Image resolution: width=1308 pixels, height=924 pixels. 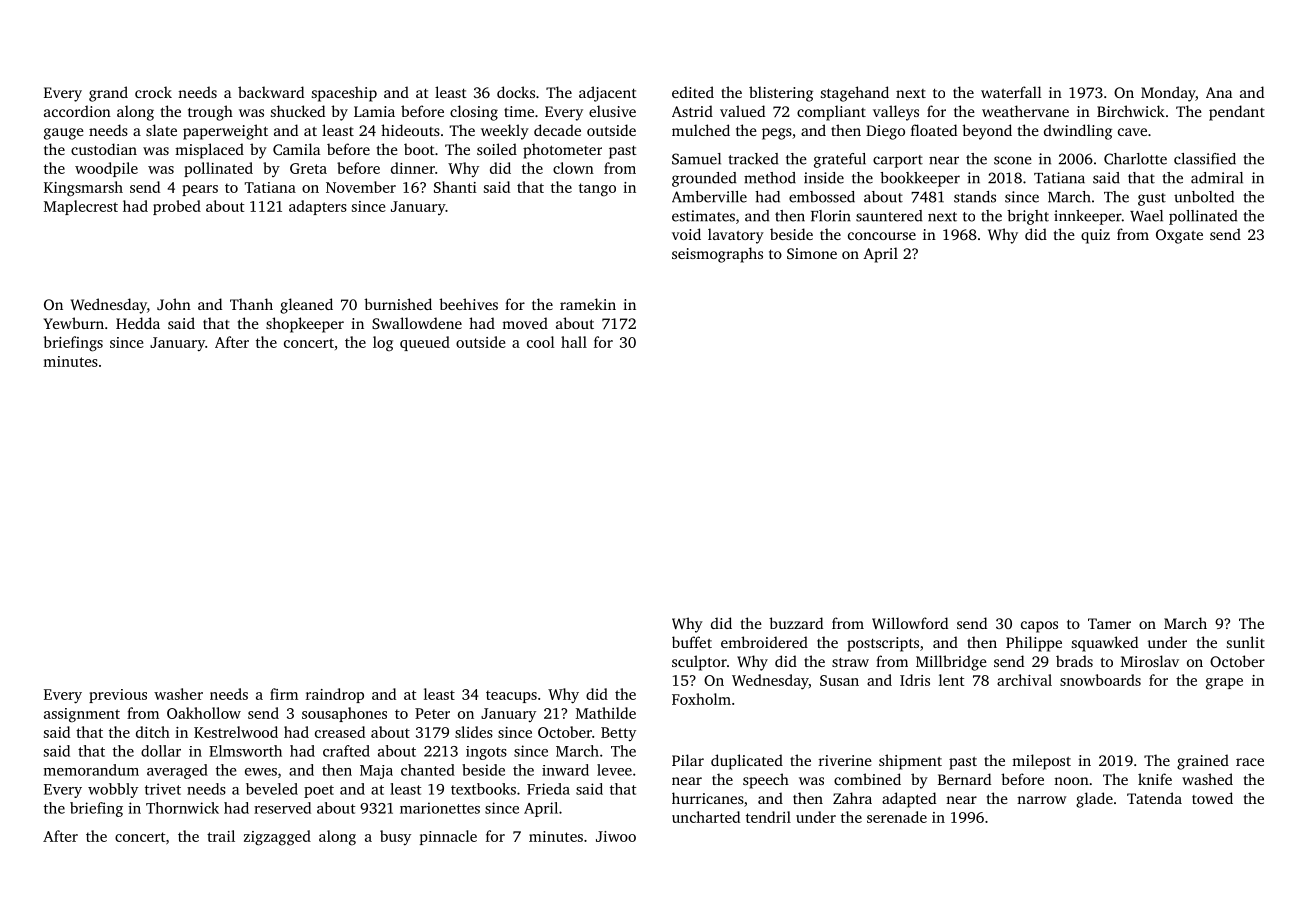 What do you see at coordinates (383, 343) in the page?
I see `log` at bounding box center [383, 343].
